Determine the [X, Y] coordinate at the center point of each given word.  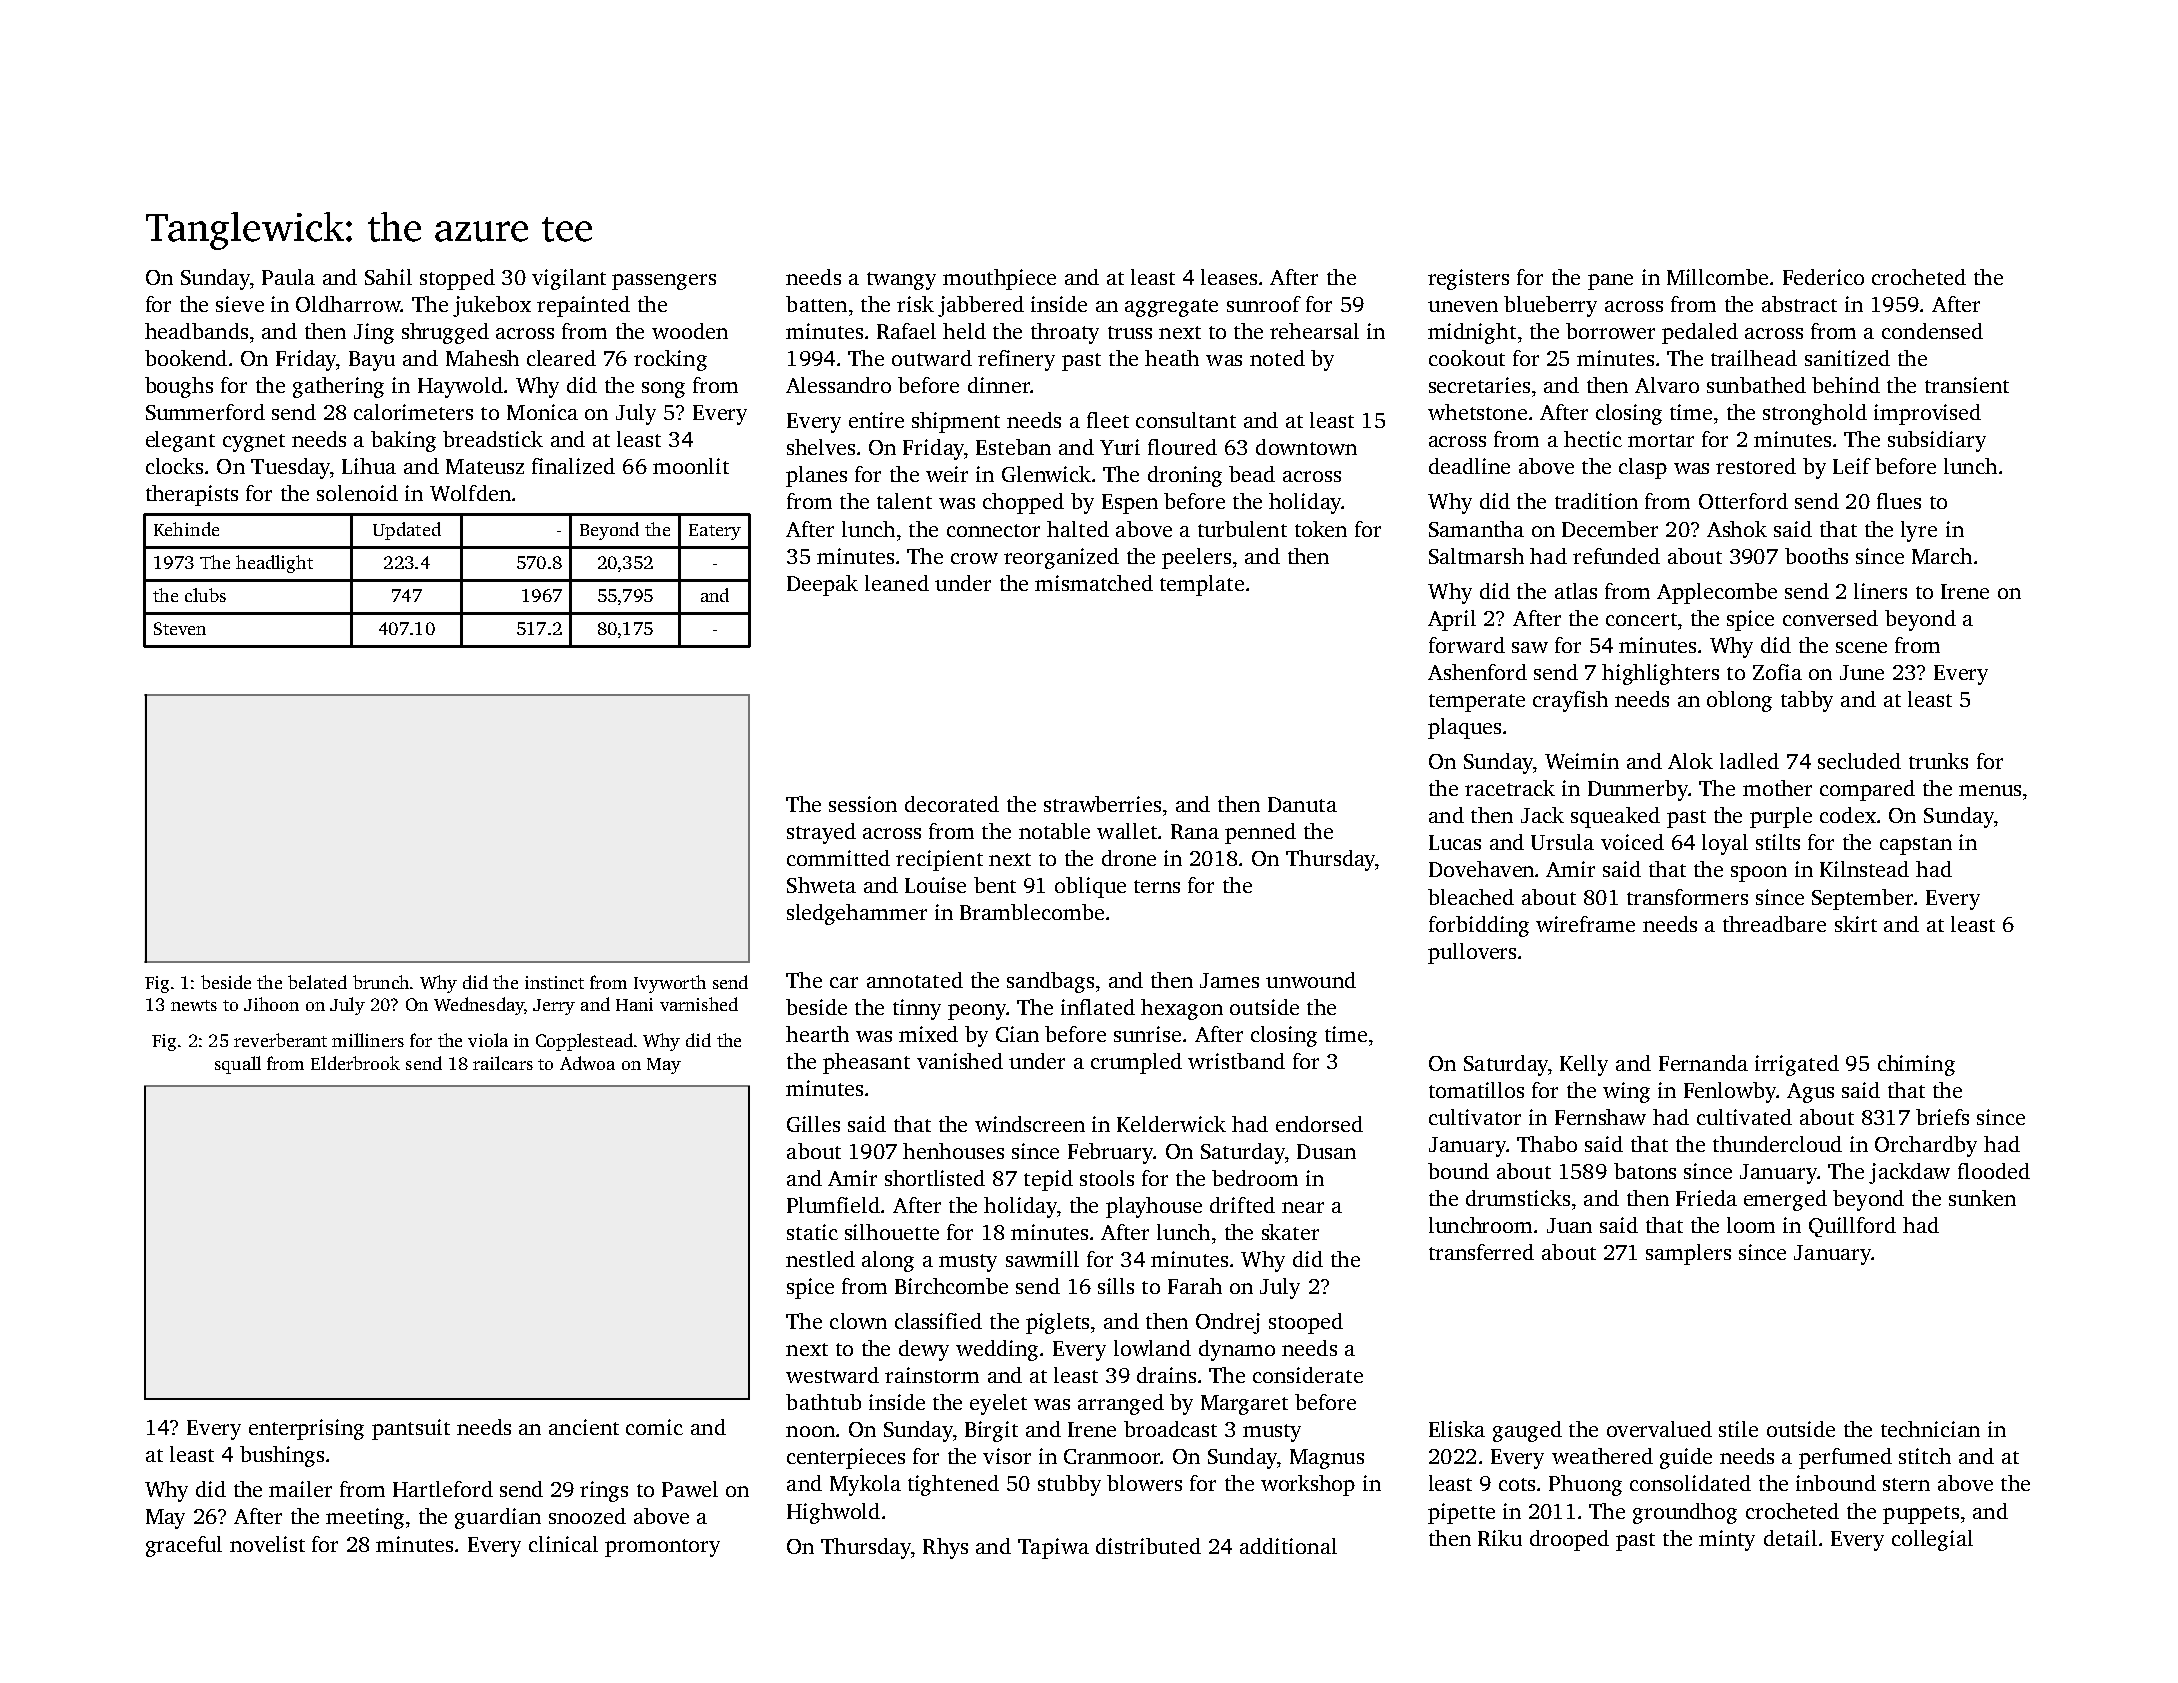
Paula [288, 277]
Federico [1823, 277]
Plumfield [833, 1205]
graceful [184, 1546]
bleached [1471, 897]
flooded [1994, 1171]
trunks [1938, 761]
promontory [662, 1548]
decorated [952, 804]
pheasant [866, 1063]
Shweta [821, 885]
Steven [180, 628]
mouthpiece [999, 279]
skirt [1856, 924]
